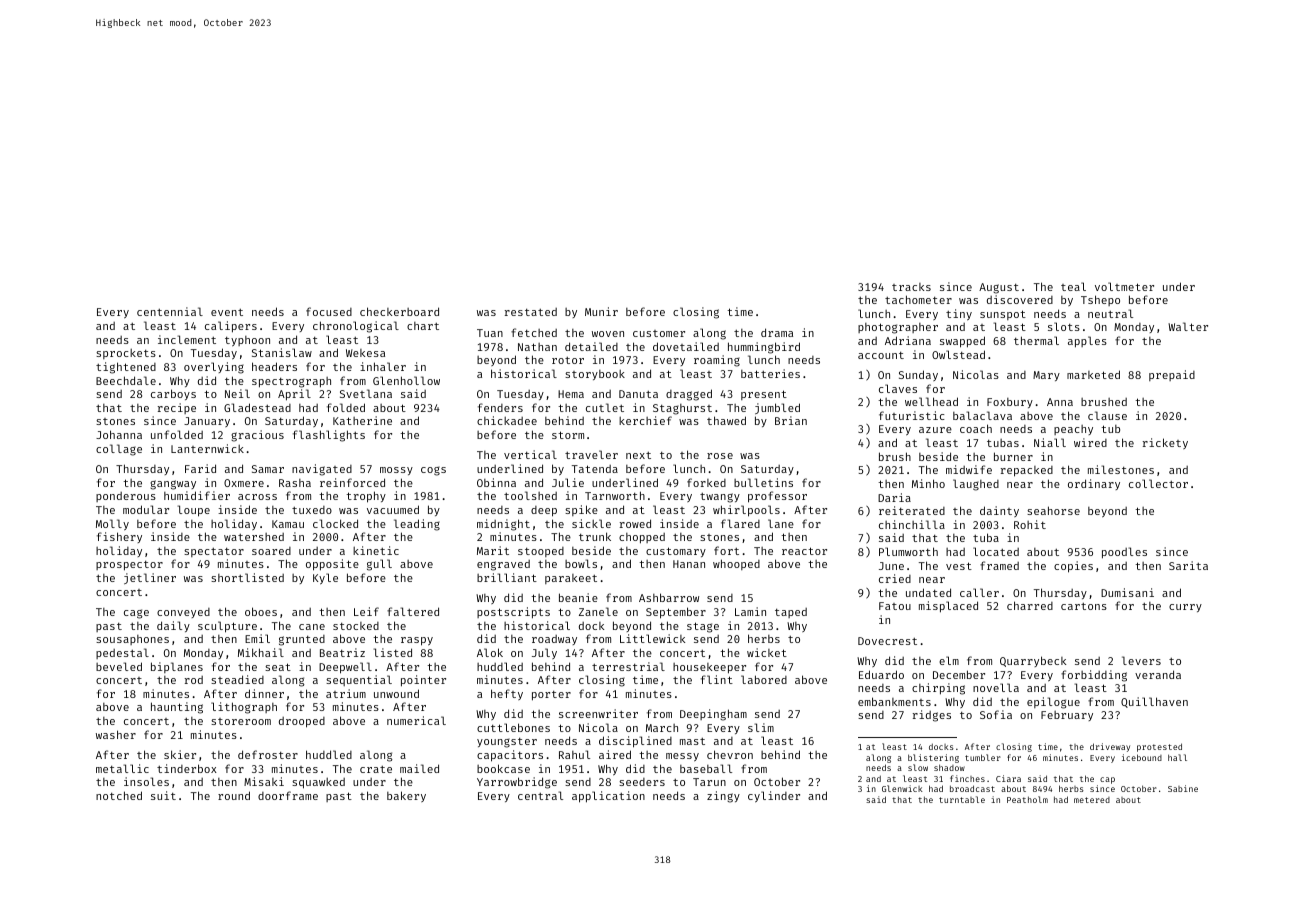 This screenshot has width=1308, height=924. What do you see at coordinates (119, 666) in the screenshot?
I see `beveled` at bounding box center [119, 666].
